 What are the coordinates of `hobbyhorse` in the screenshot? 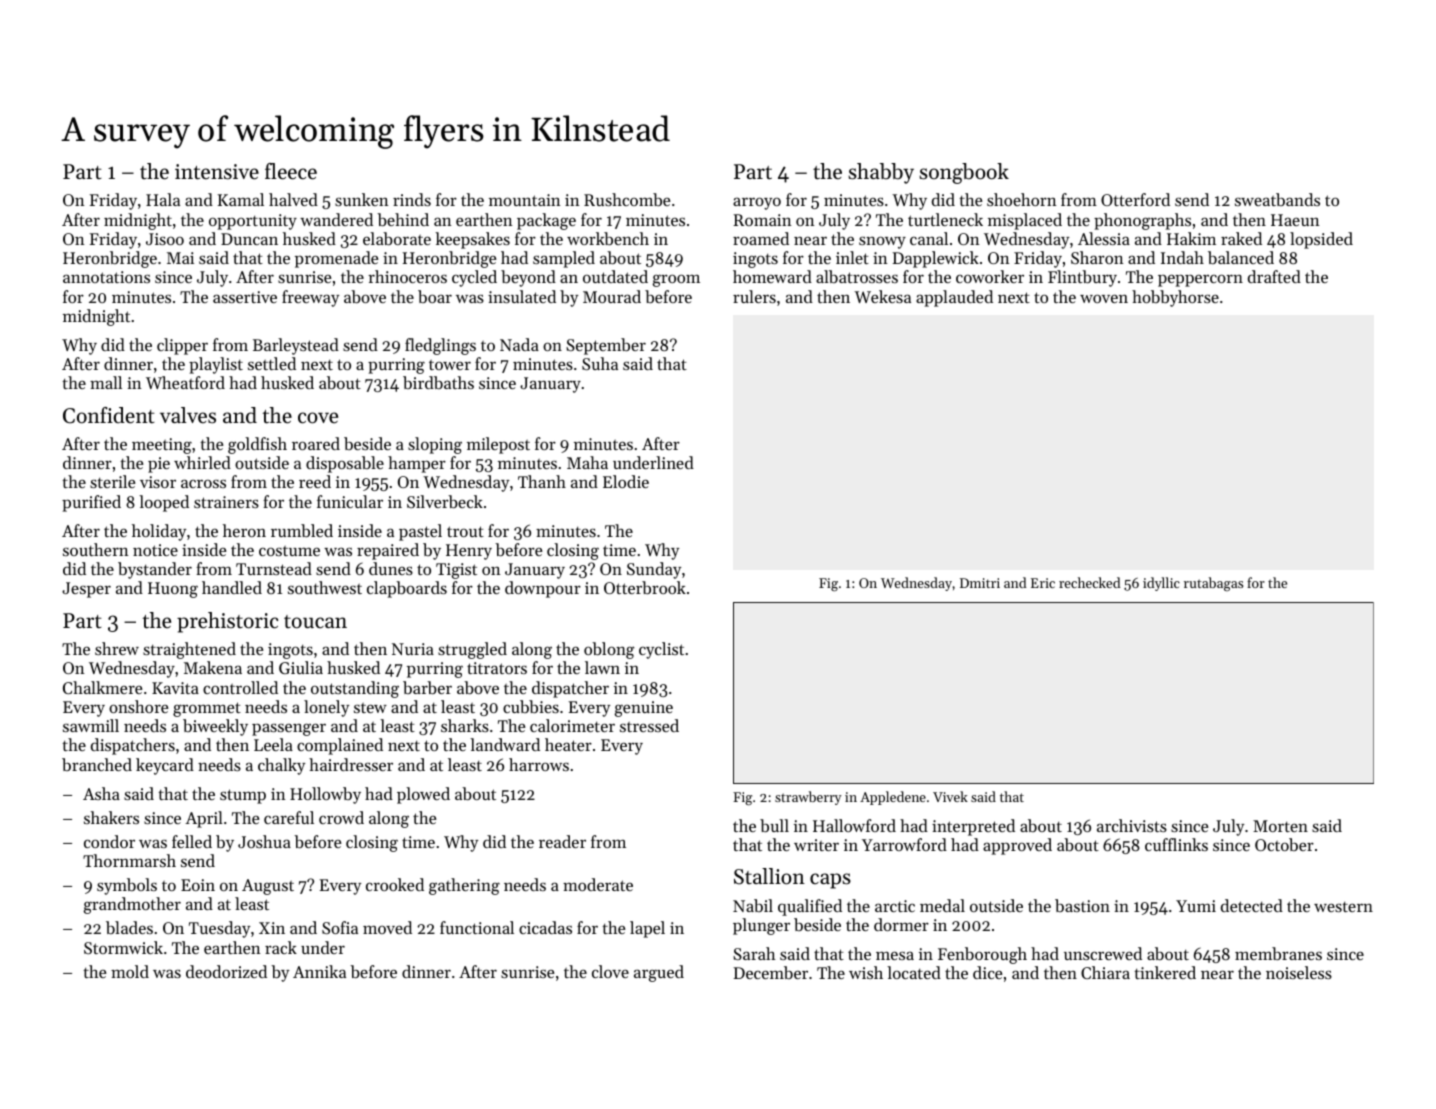 It's located at (1175, 298).
